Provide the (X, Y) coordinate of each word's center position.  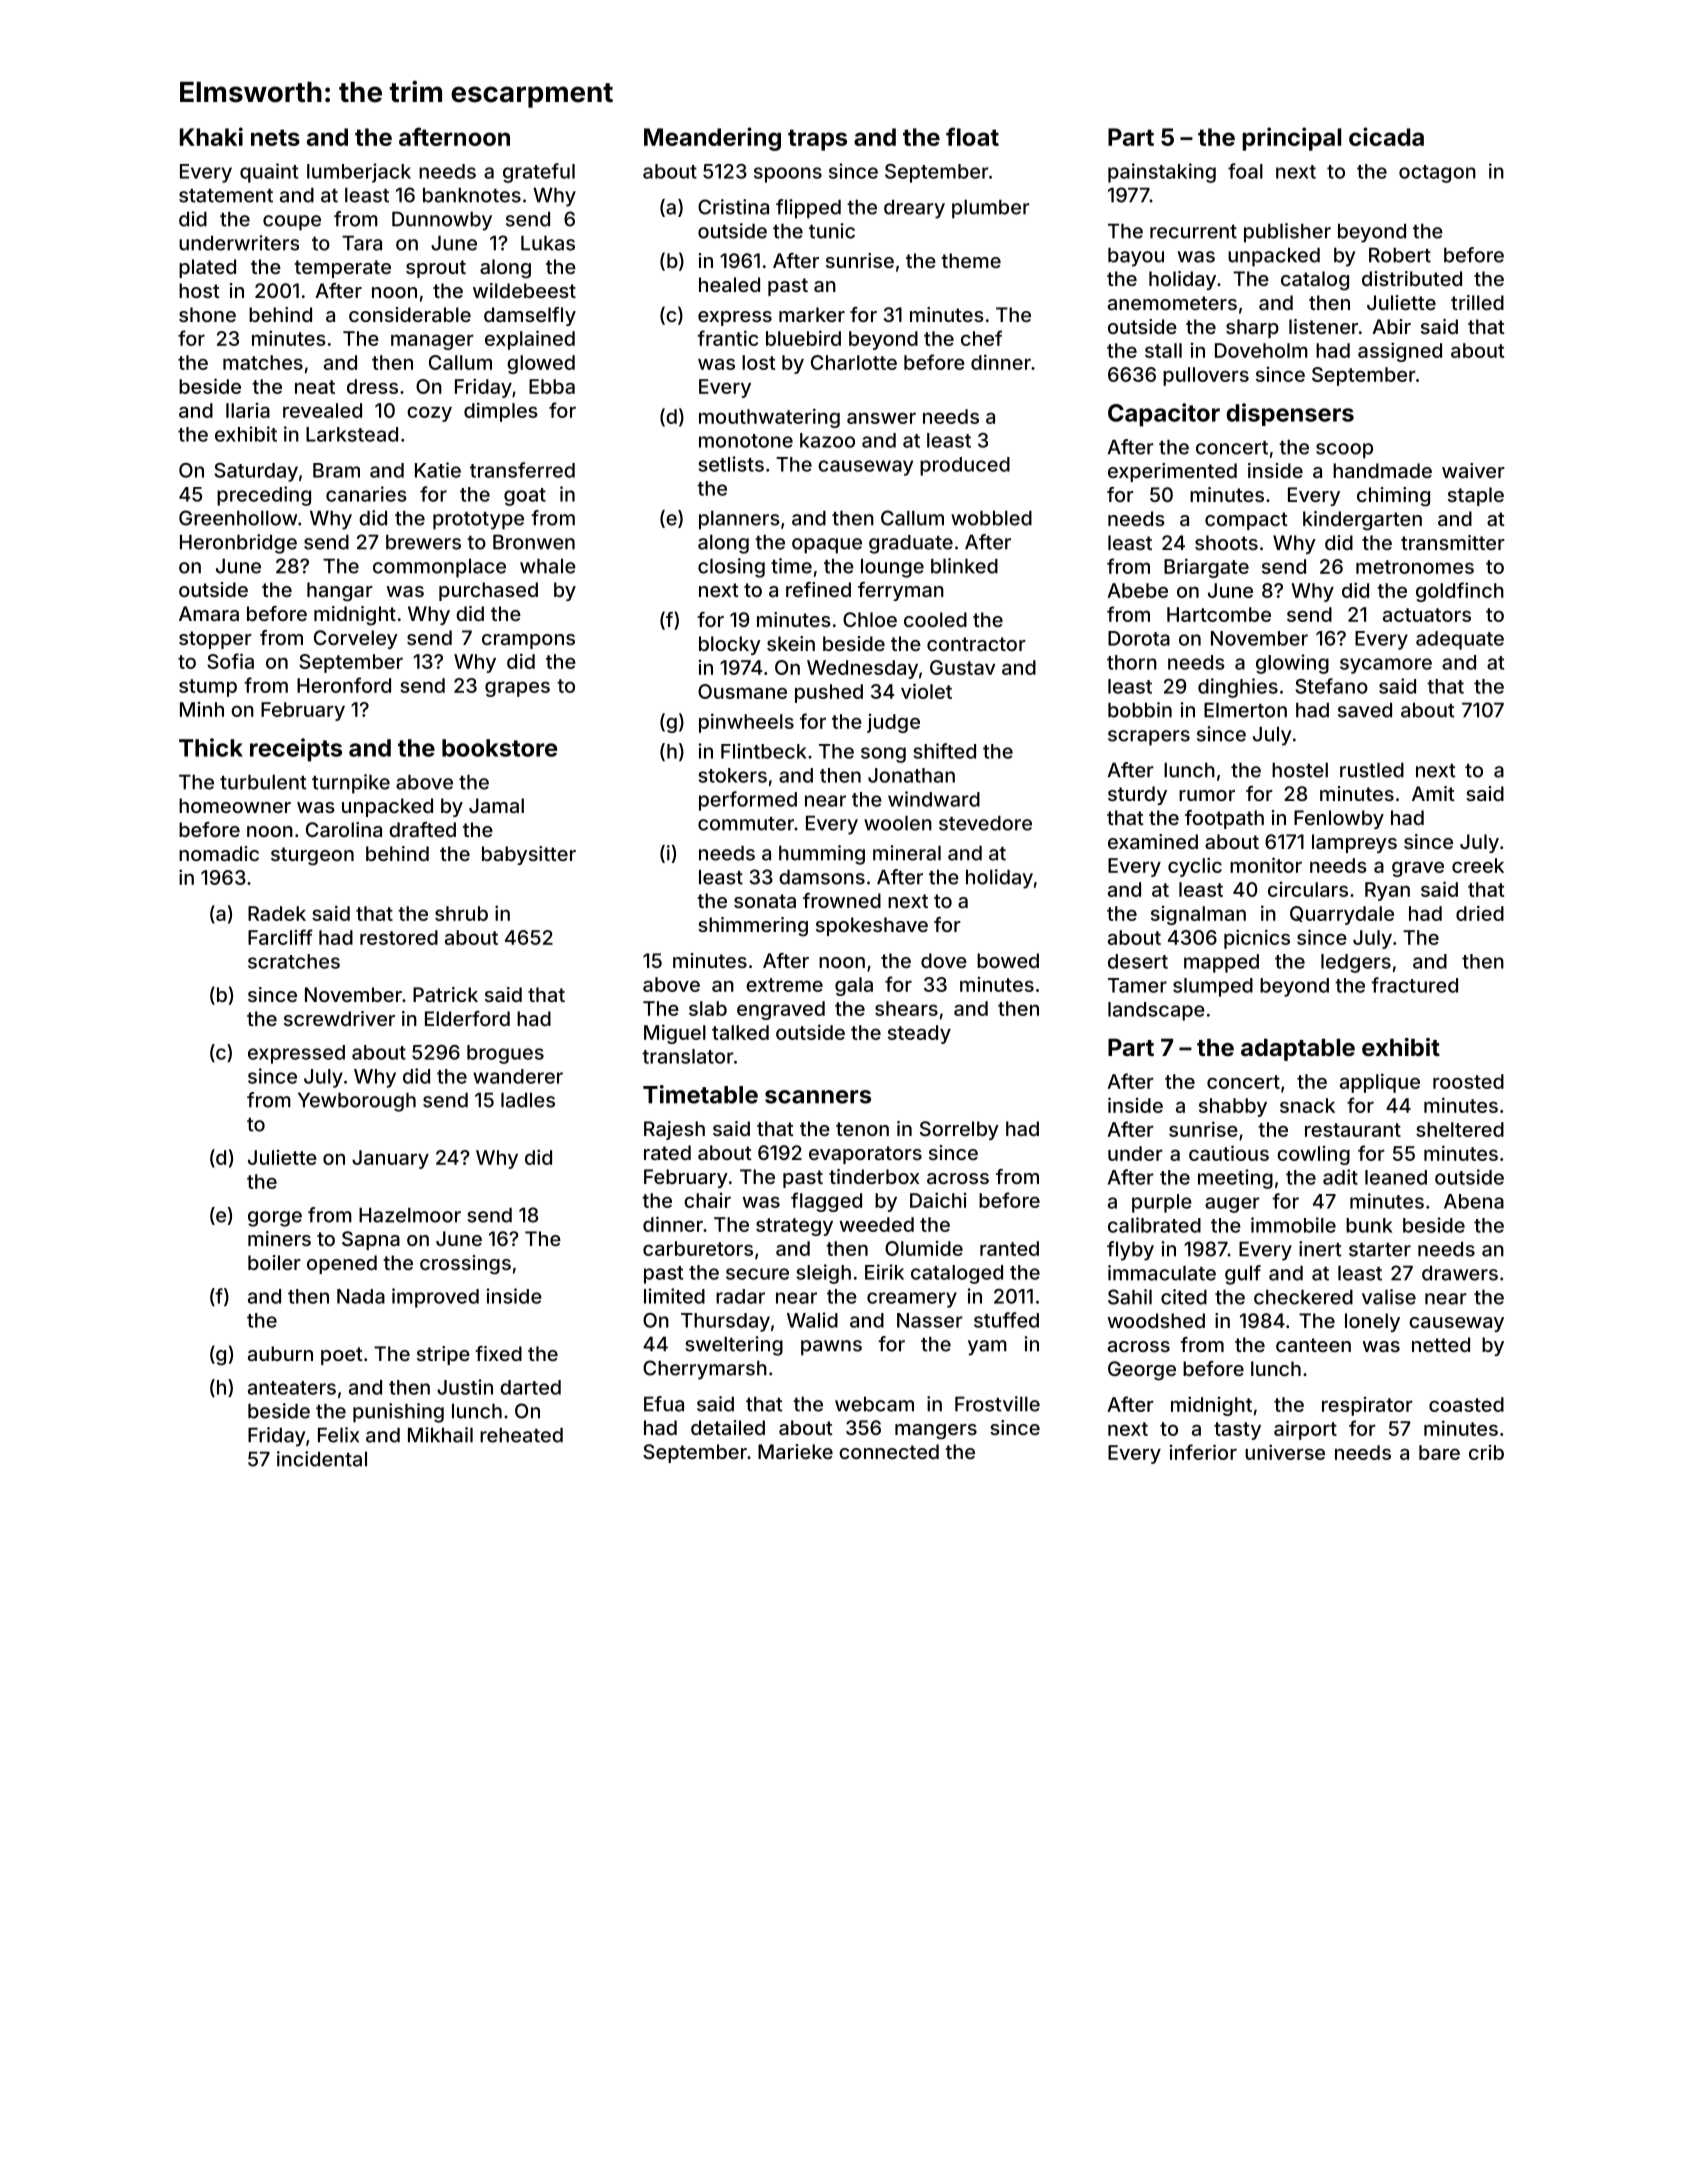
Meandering (712, 139)
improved (435, 1298)
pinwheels (746, 723)
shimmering (753, 927)
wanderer (518, 1076)
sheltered (1460, 1129)
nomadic (219, 853)
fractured (1414, 985)
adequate (1460, 640)
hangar (340, 592)
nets (275, 137)
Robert (1400, 255)
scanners (818, 1097)
